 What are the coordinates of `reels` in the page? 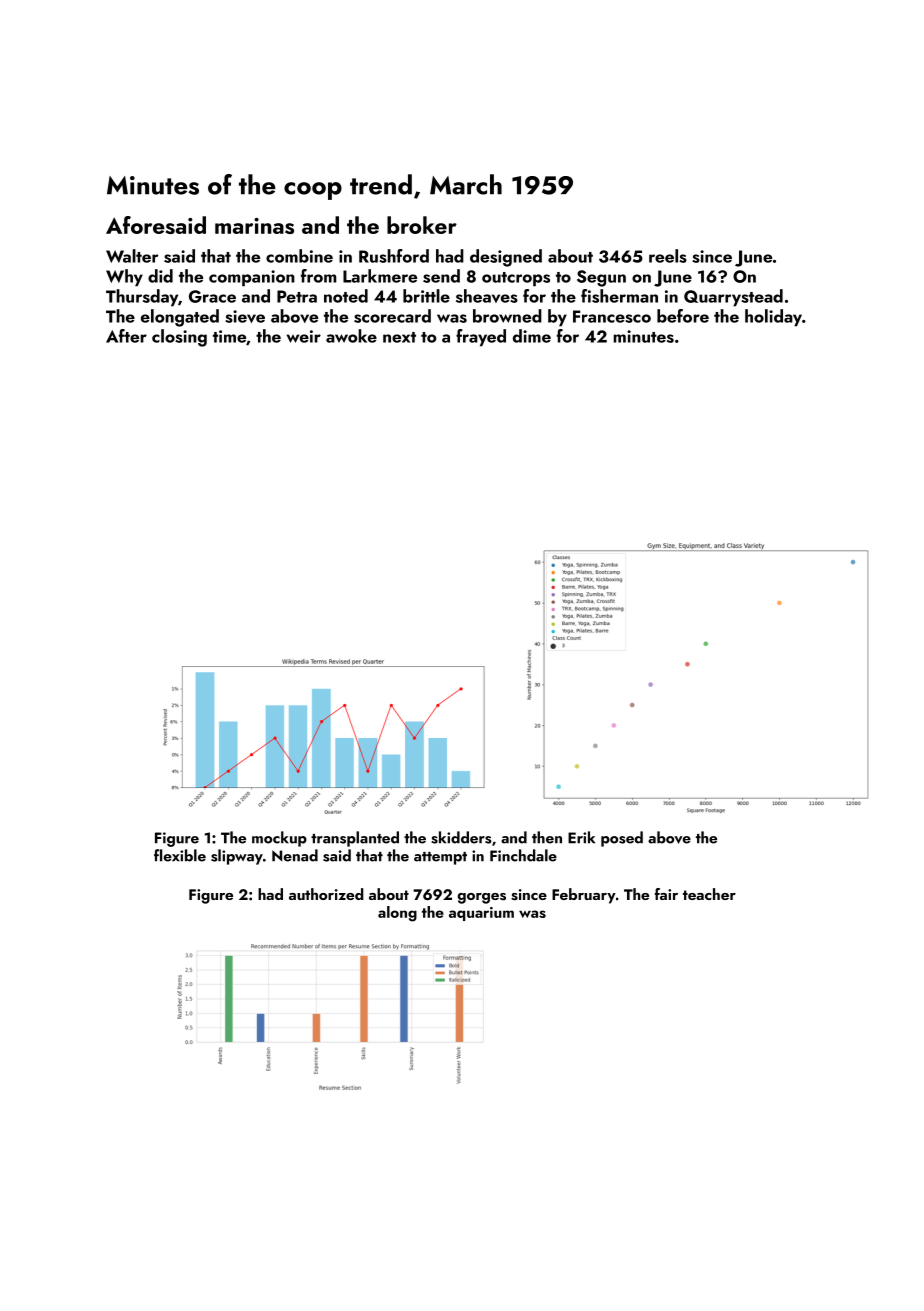 It's located at (668, 256).
